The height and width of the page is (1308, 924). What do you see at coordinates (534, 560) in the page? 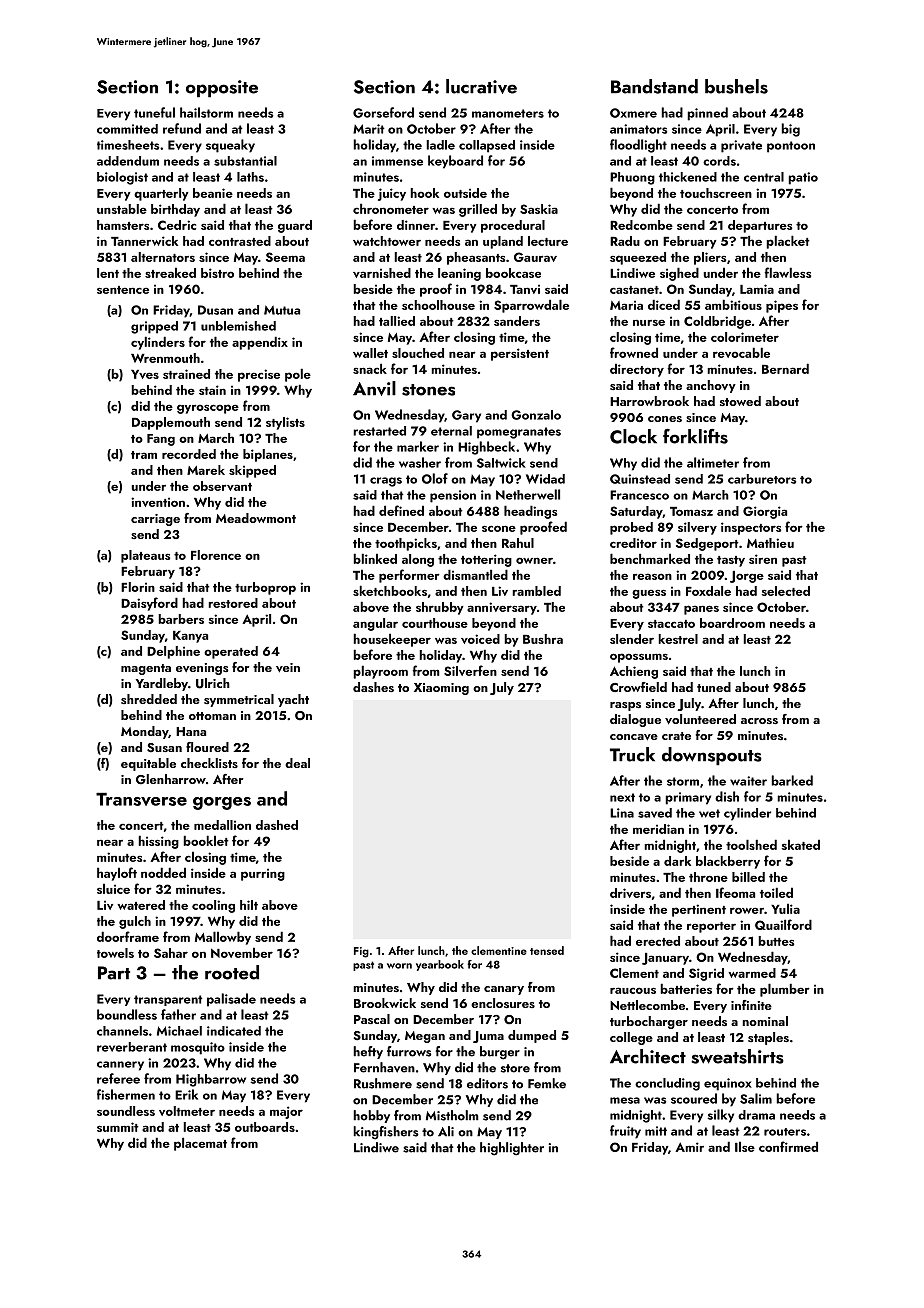
I see `owner` at bounding box center [534, 560].
